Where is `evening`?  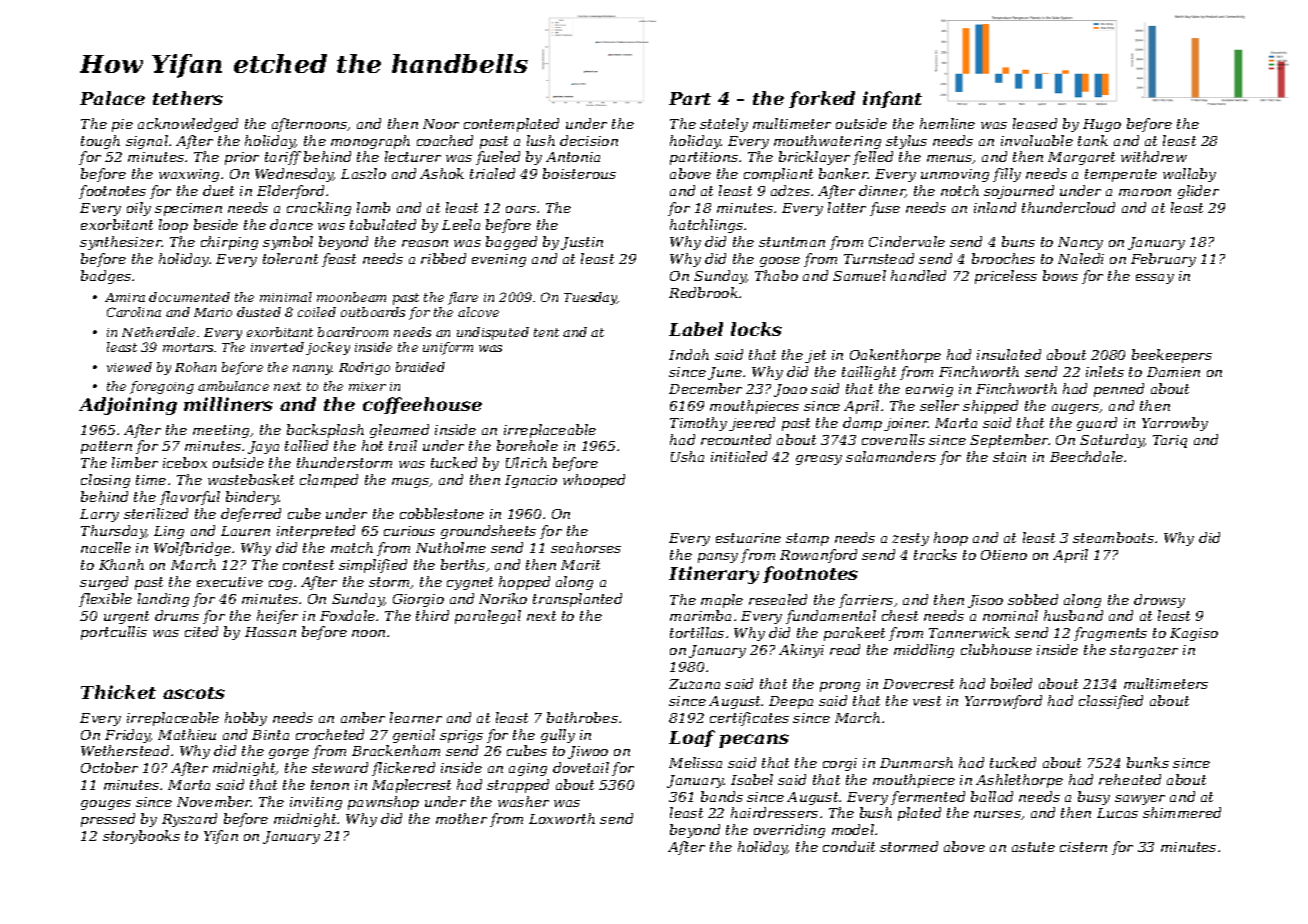
evening is located at coordinates (499, 260).
